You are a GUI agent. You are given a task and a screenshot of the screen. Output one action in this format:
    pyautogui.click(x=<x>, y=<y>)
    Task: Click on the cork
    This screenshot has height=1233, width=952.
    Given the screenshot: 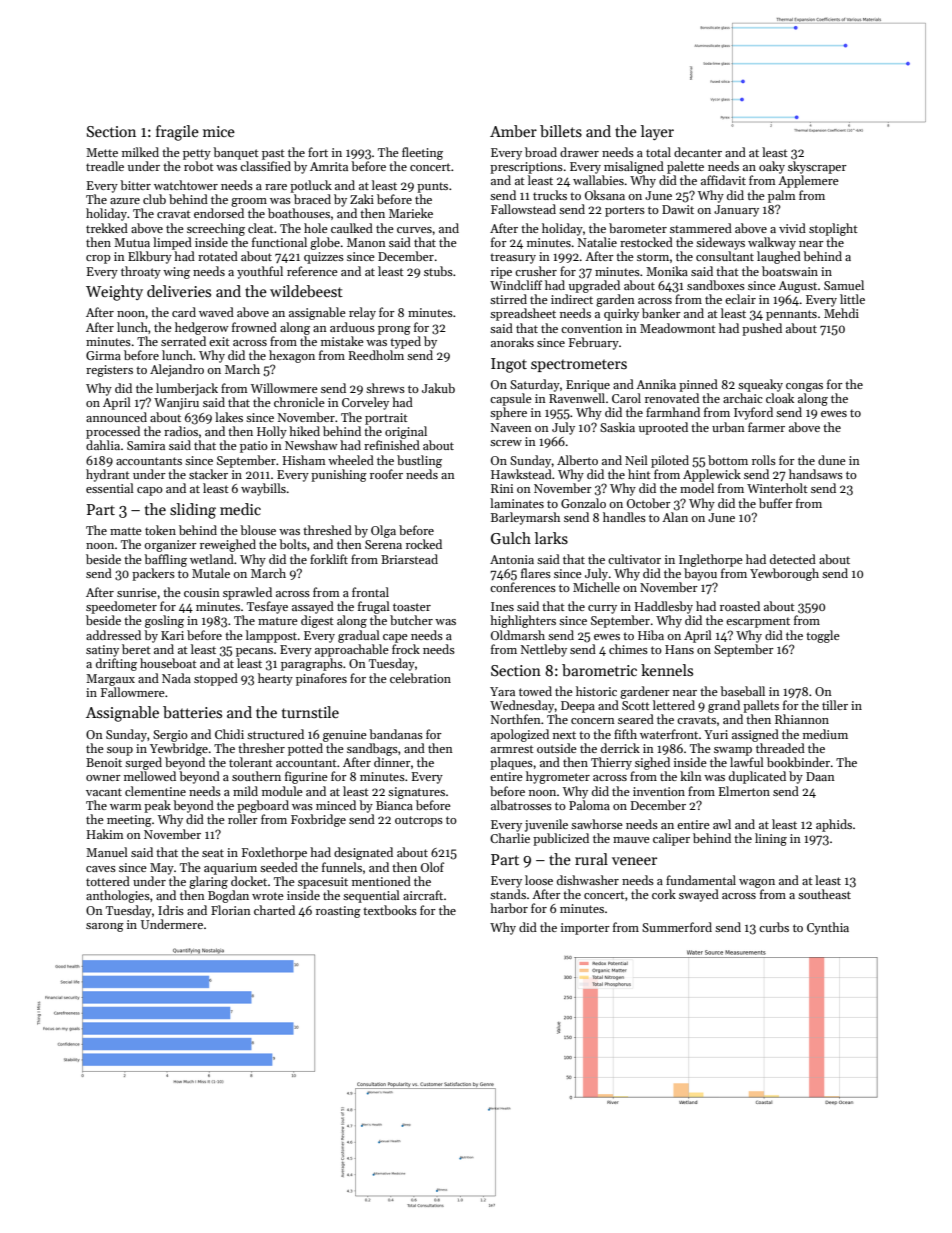 What is the action you would take?
    pyautogui.click(x=664, y=894)
